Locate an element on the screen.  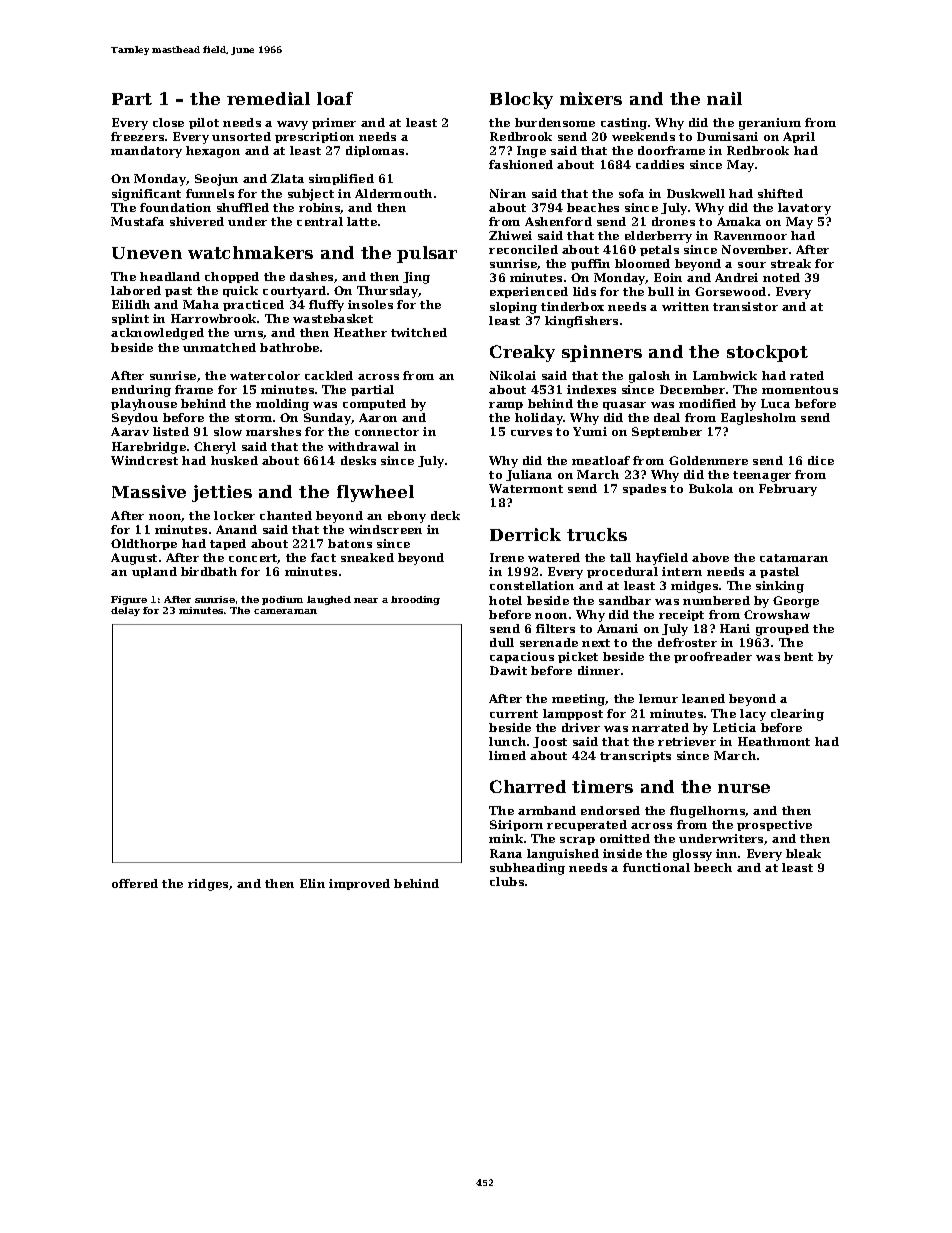
written is located at coordinates (685, 306).
